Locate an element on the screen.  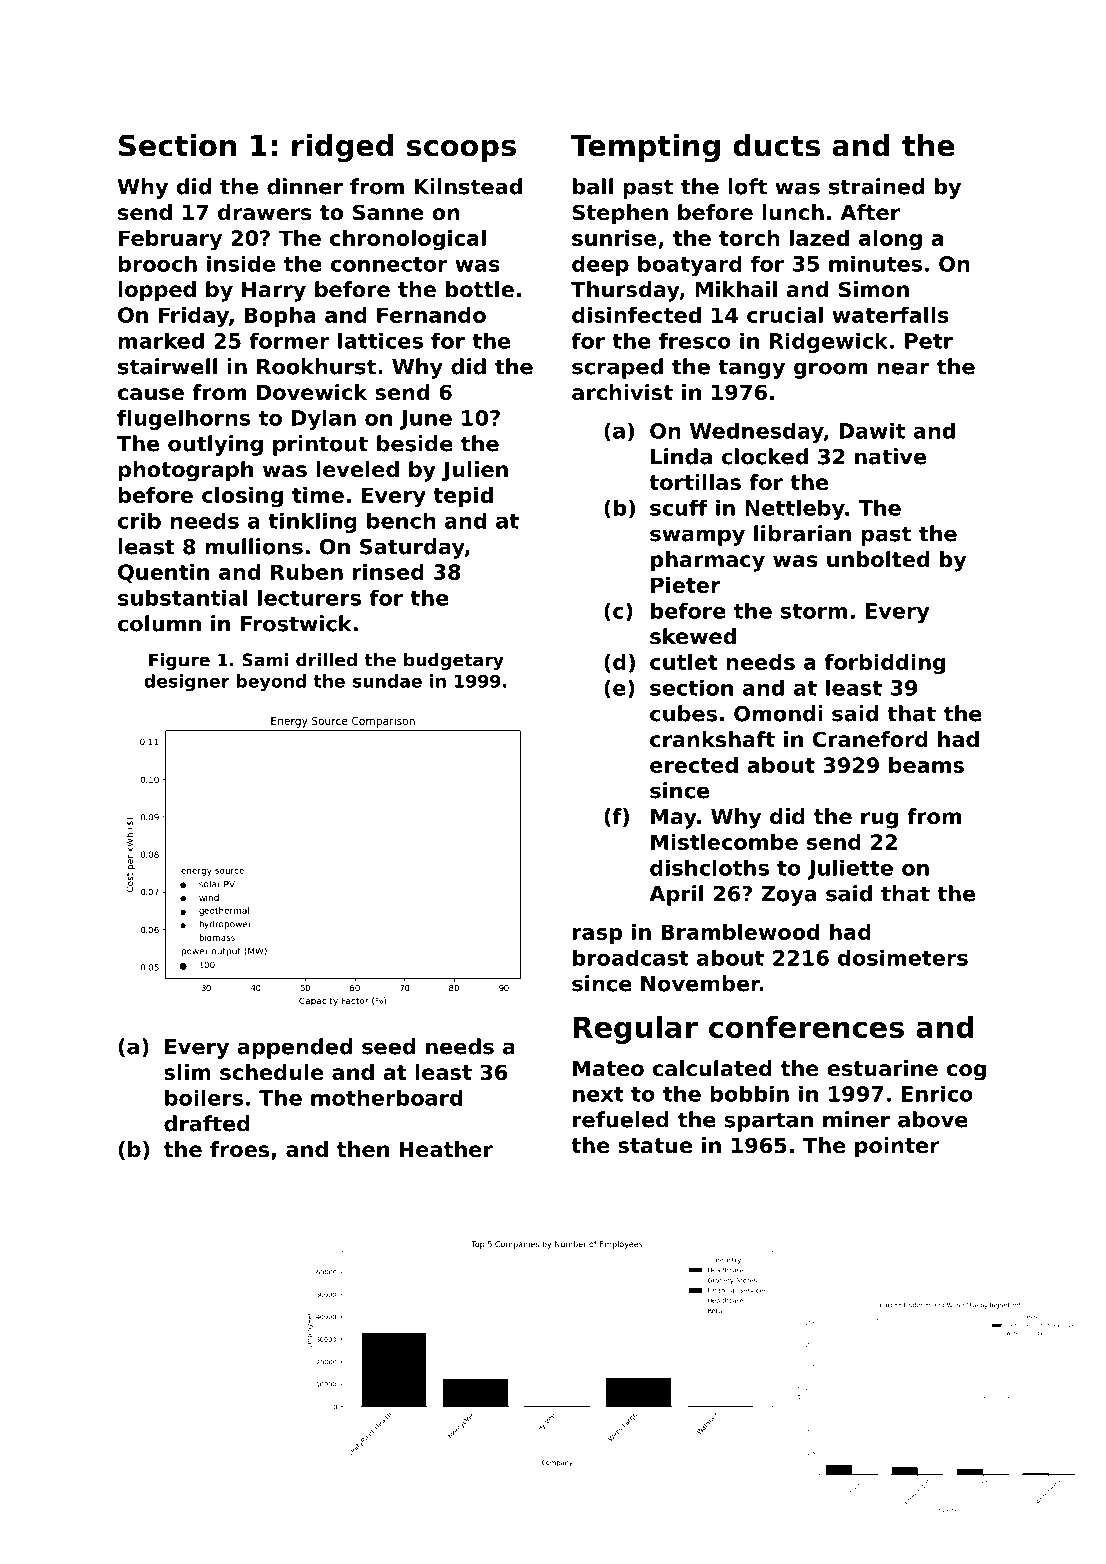
Julien is located at coordinates (475, 471).
